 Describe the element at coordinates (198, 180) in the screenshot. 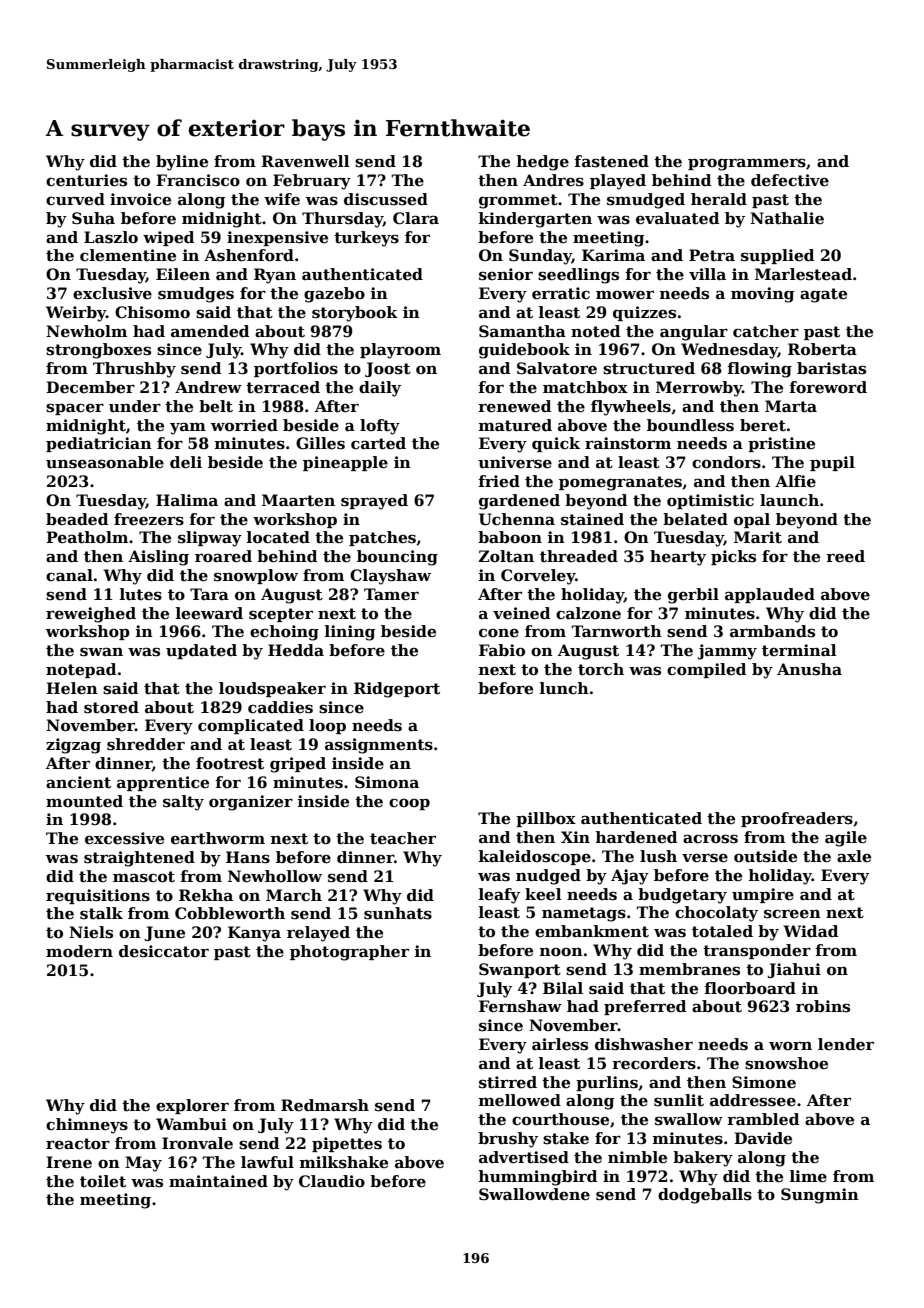

I see `Francisco` at that location.
